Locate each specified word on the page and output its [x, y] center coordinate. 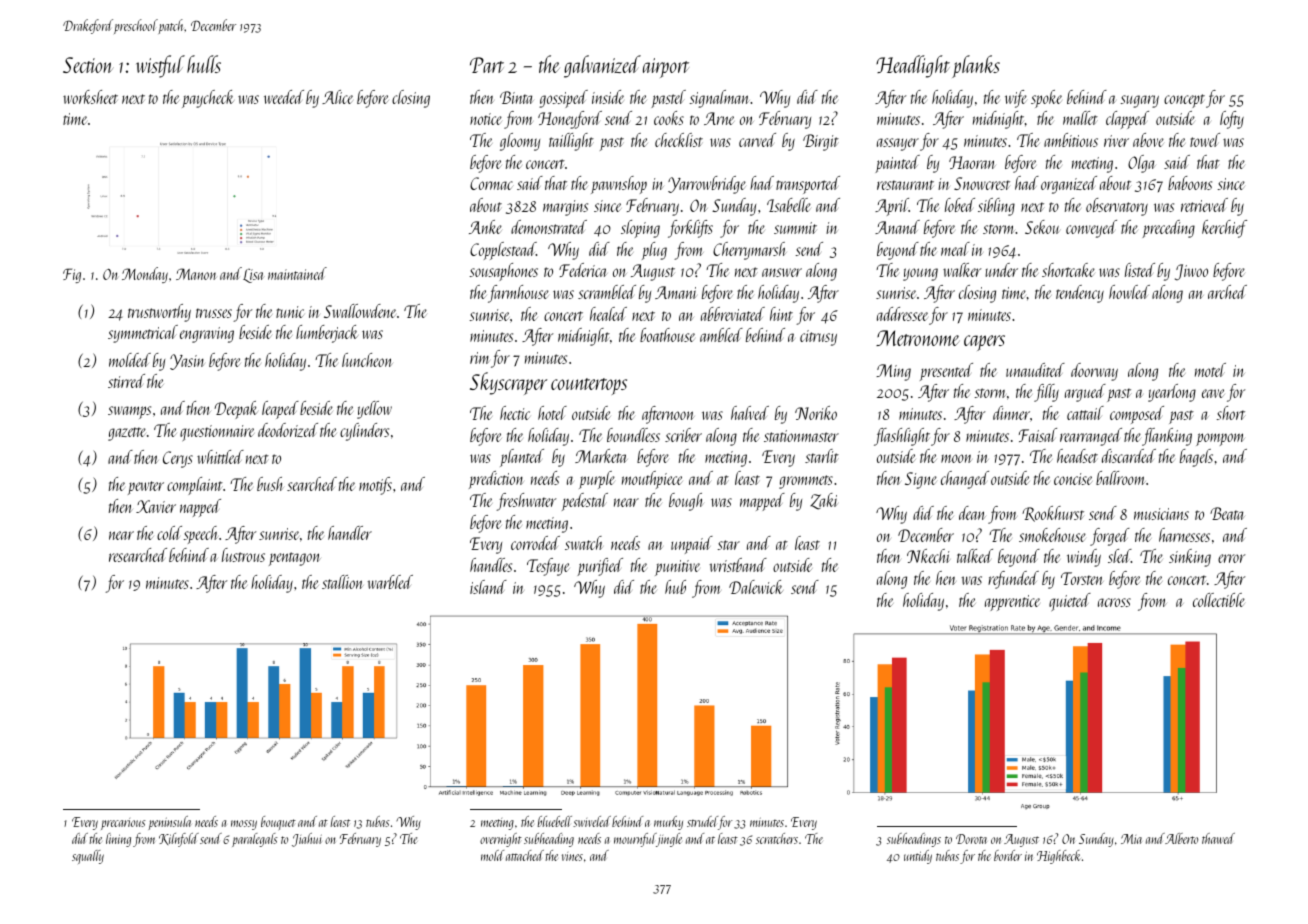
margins [565, 208]
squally [88, 857]
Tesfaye [548, 567]
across [1114, 602]
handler [350, 533]
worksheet [90, 97]
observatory [1117, 207]
